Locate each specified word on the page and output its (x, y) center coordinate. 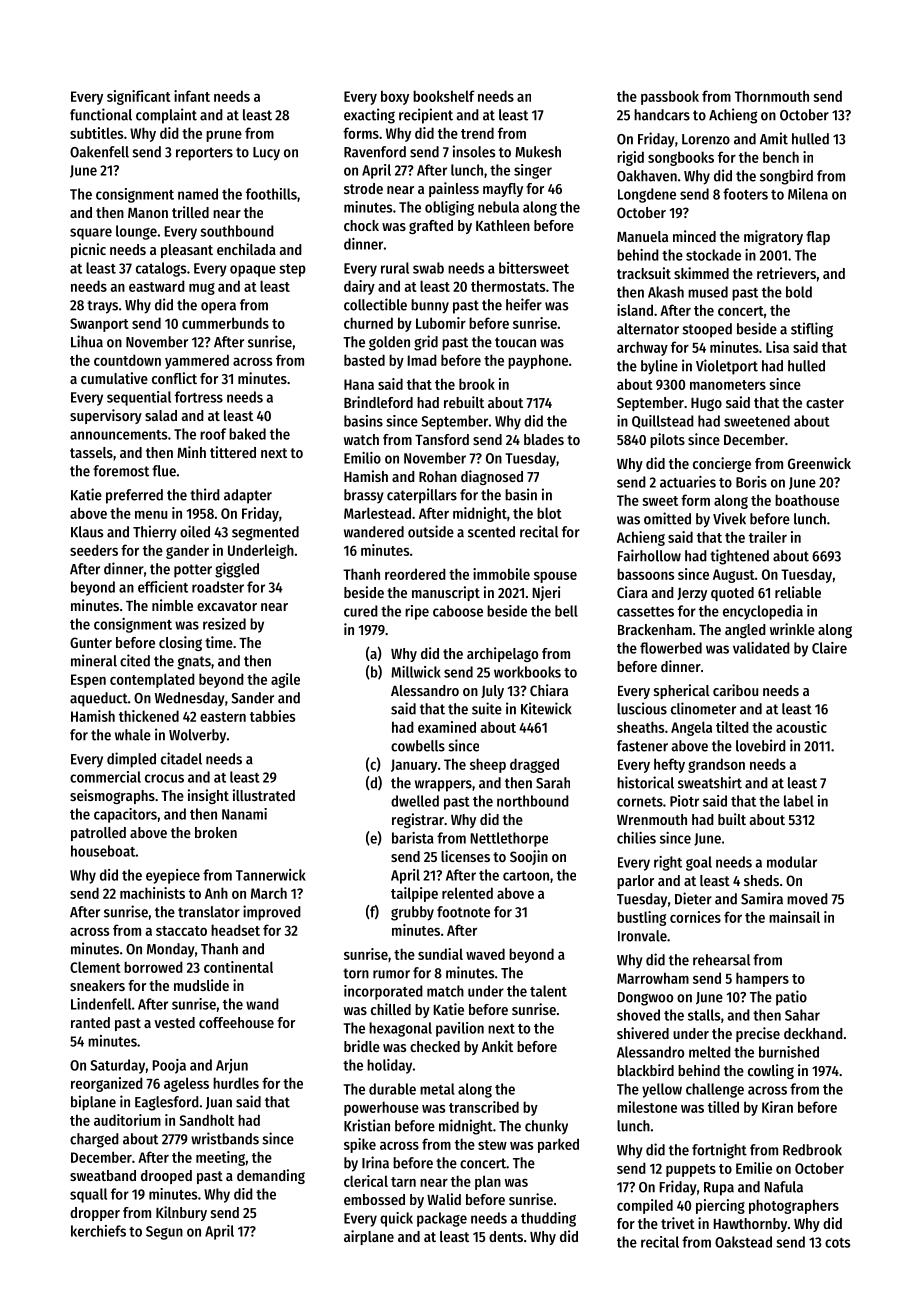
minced (694, 236)
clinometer (703, 708)
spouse (555, 577)
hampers (762, 979)
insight (208, 796)
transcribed (484, 1107)
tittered (233, 452)
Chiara (549, 690)
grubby (412, 913)
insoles (474, 151)
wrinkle (792, 629)
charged (94, 1140)
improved (272, 913)
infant (192, 96)
